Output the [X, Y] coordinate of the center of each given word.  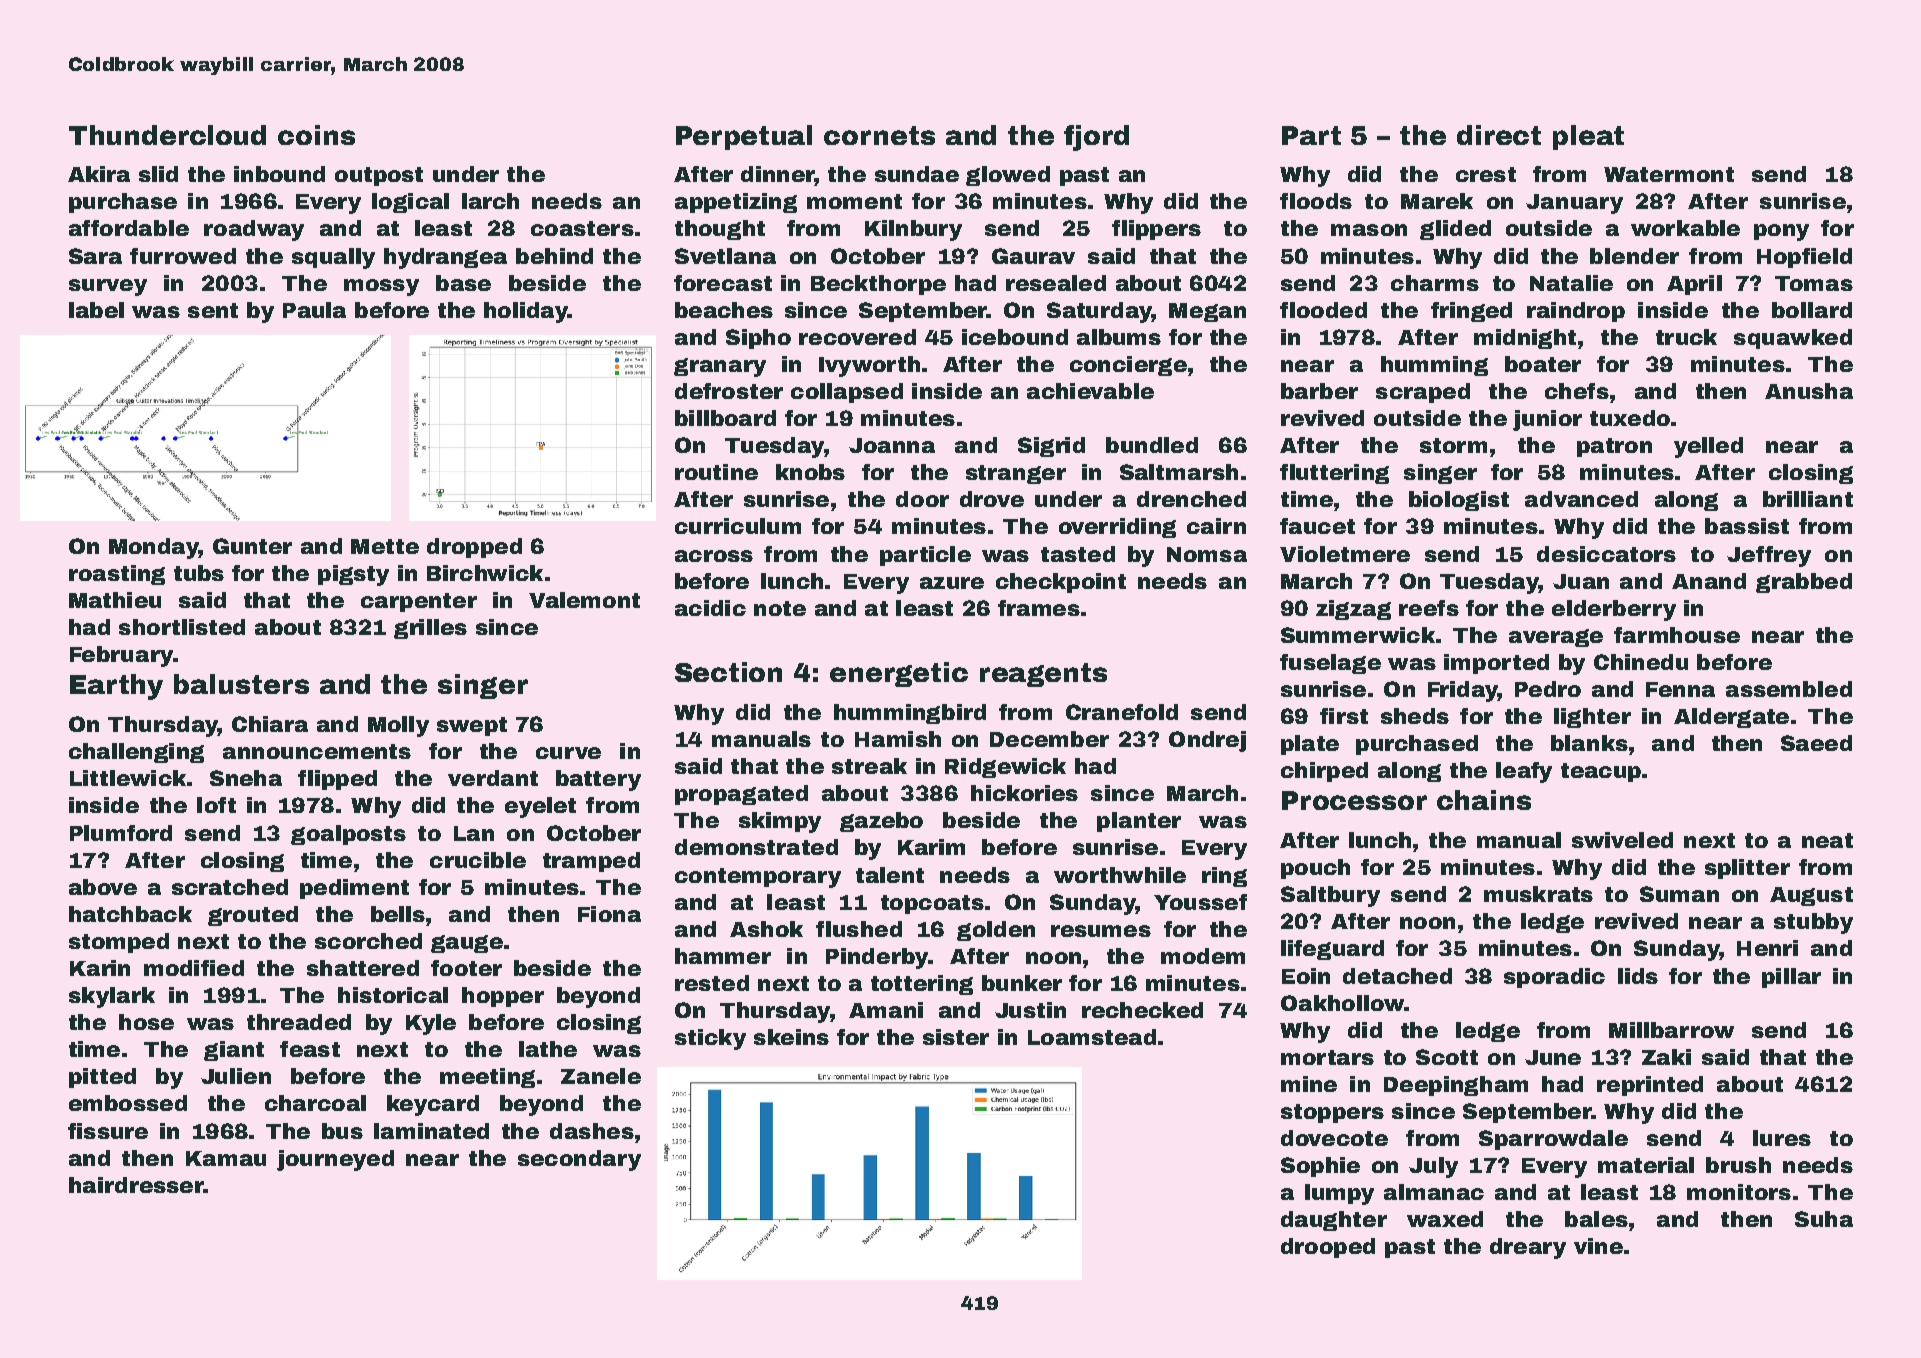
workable [1685, 228]
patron [1614, 447]
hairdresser [136, 1185]
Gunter [252, 546]
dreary [1528, 1248]
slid [158, 174]
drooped [1328, 1248]
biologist [1459, 501]
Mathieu [115, 600]
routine [716, 472]
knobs [810, 472]
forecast [723, 283]
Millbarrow [1671, 1030]
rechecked [1142, 1010]
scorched [368, 941]
